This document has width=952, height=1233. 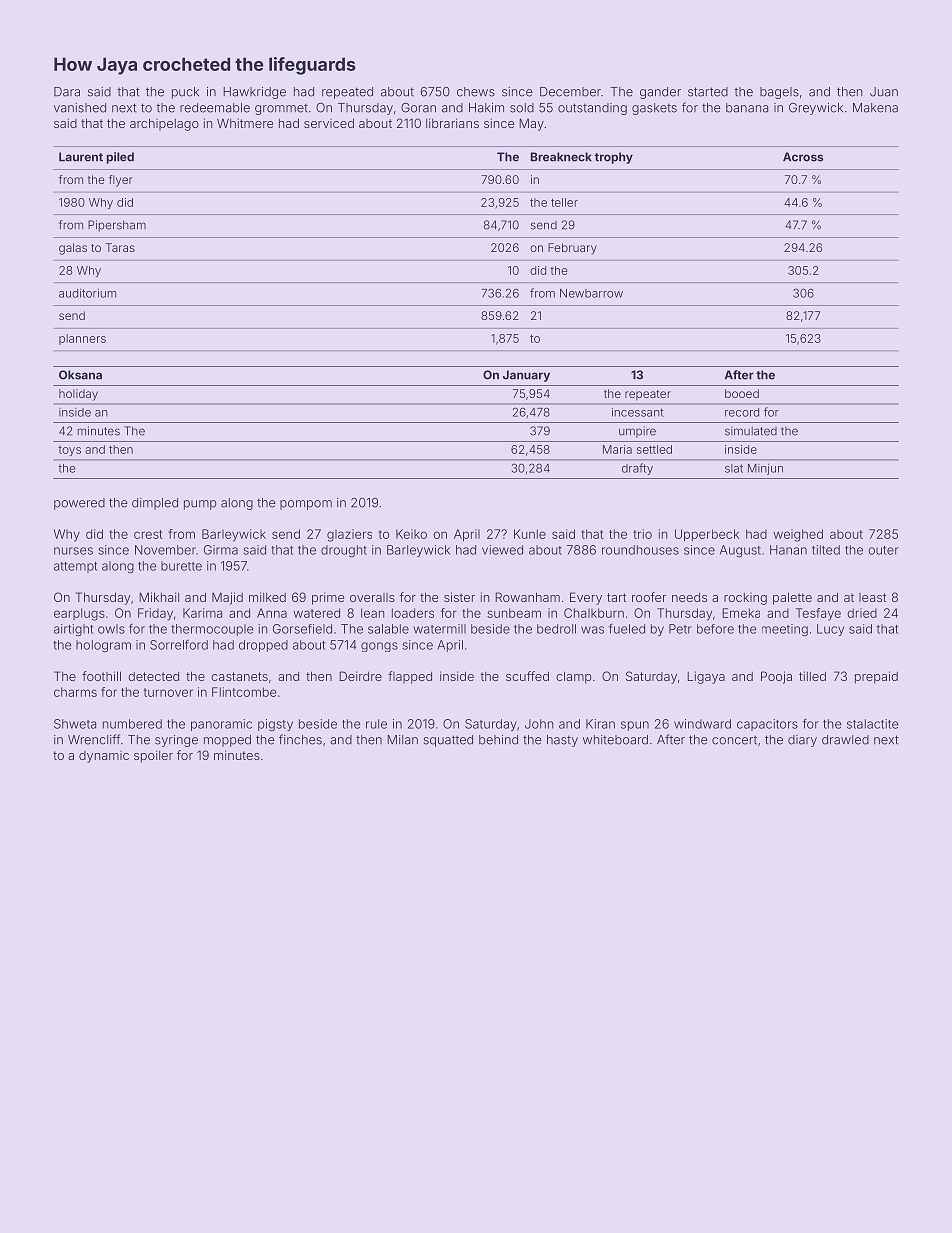 I want to click on Hawkridge, so click(x=254, y=93).
